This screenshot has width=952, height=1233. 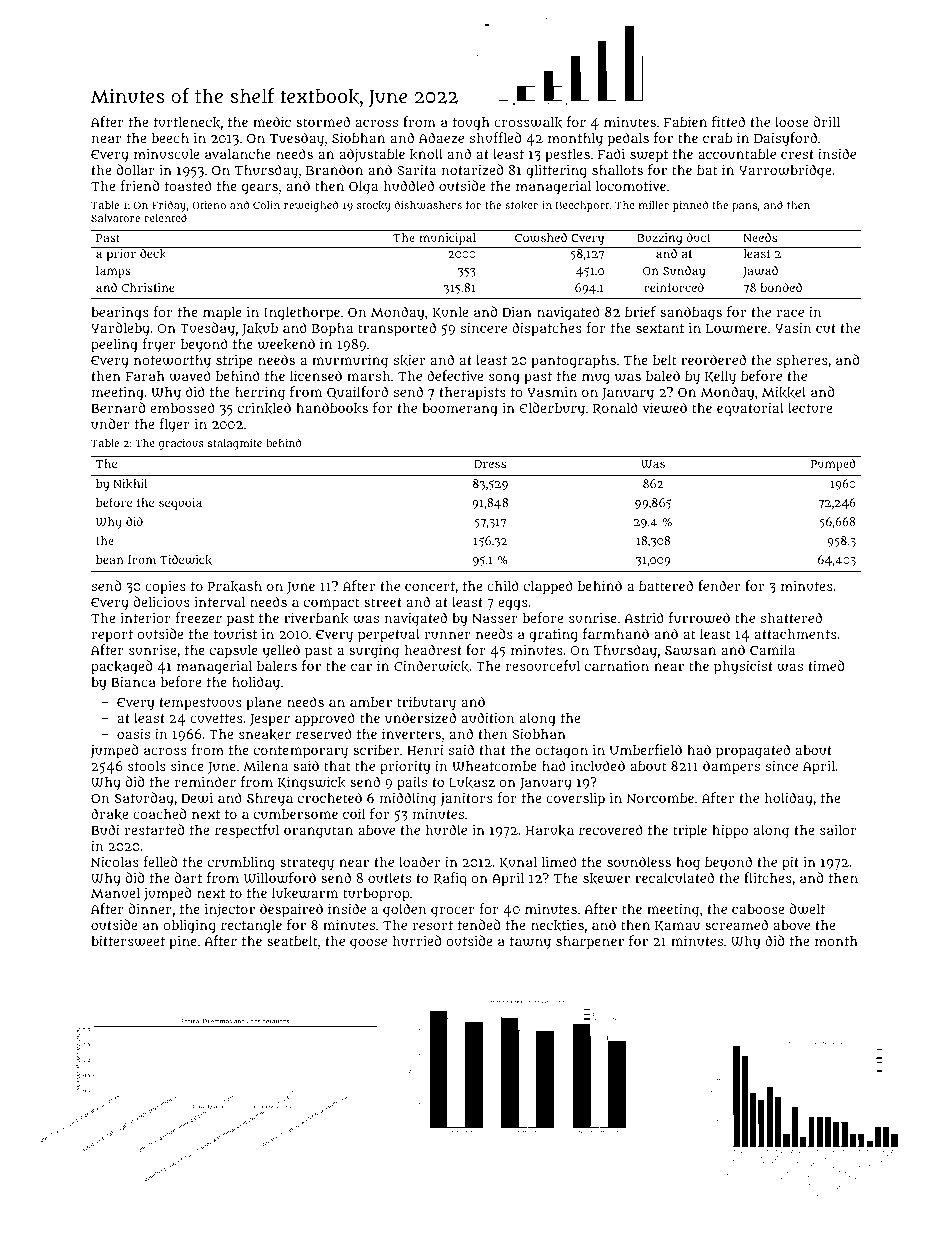 What do you see at coordinates (115, 893) in the screenshot?
I see `Manuel` at bounding box center [115, 893].
